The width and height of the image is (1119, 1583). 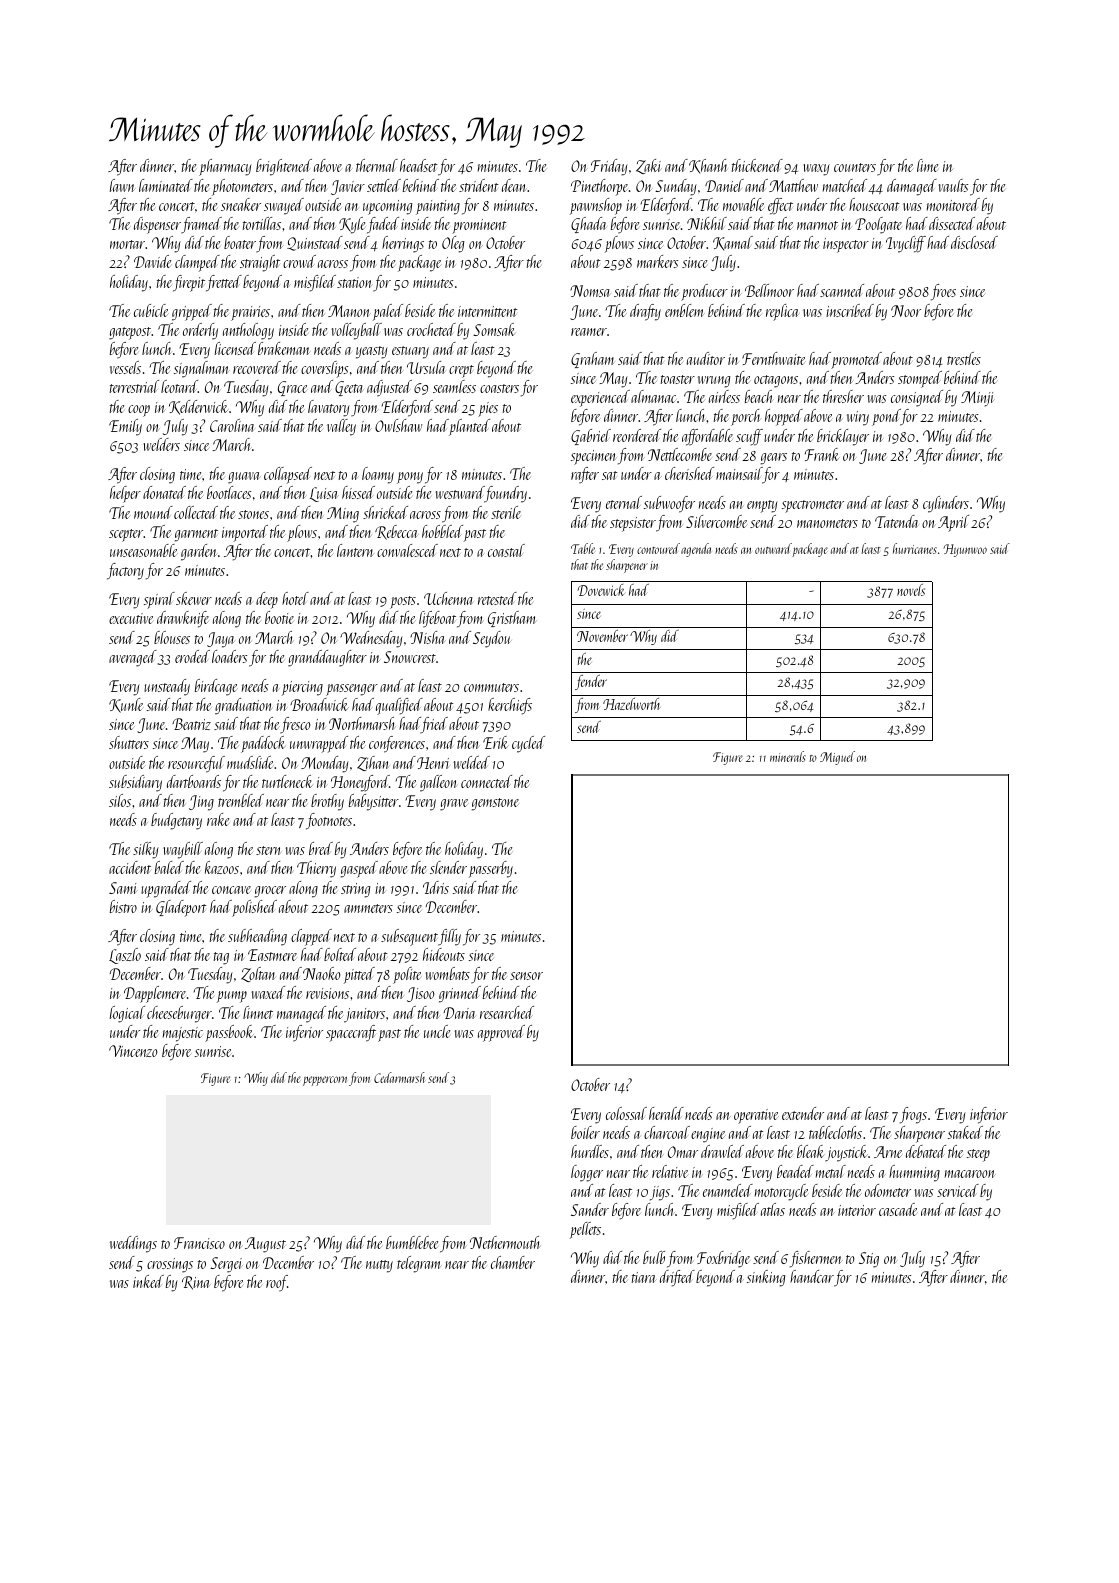 I want to click on tiara, so click(x=644, y=1277).
